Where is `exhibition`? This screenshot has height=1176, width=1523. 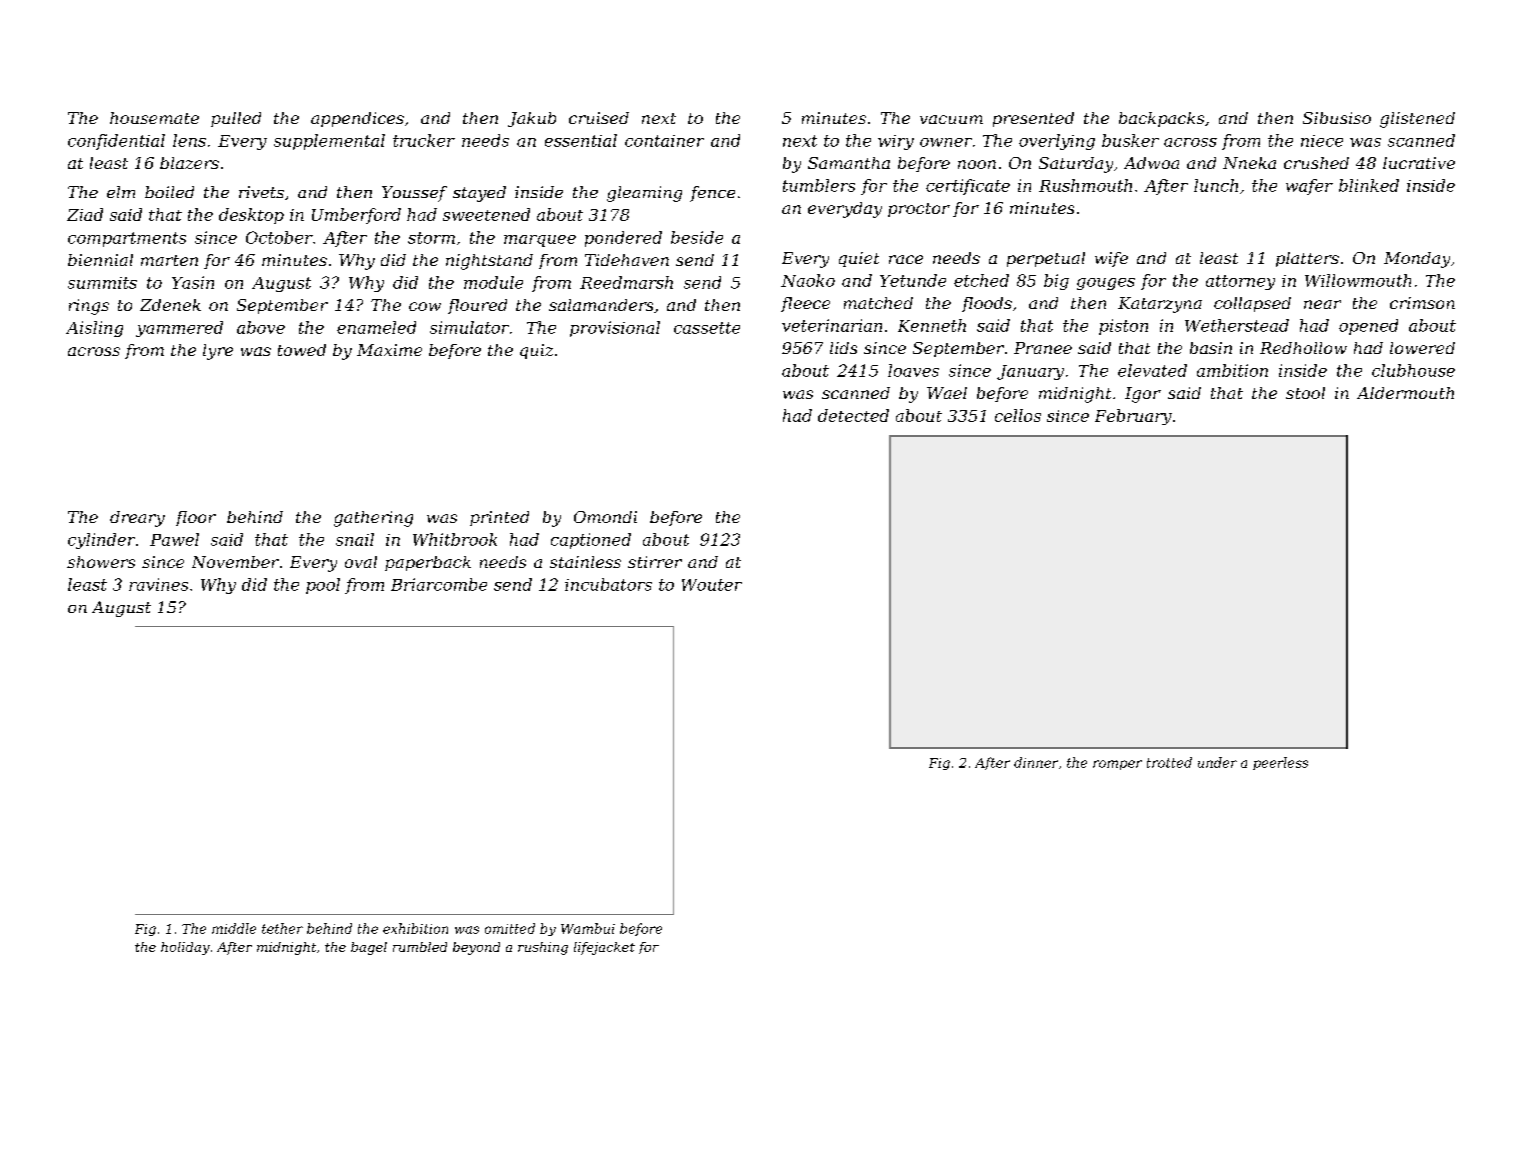 exhibition is located at coordinates (415, 928).
